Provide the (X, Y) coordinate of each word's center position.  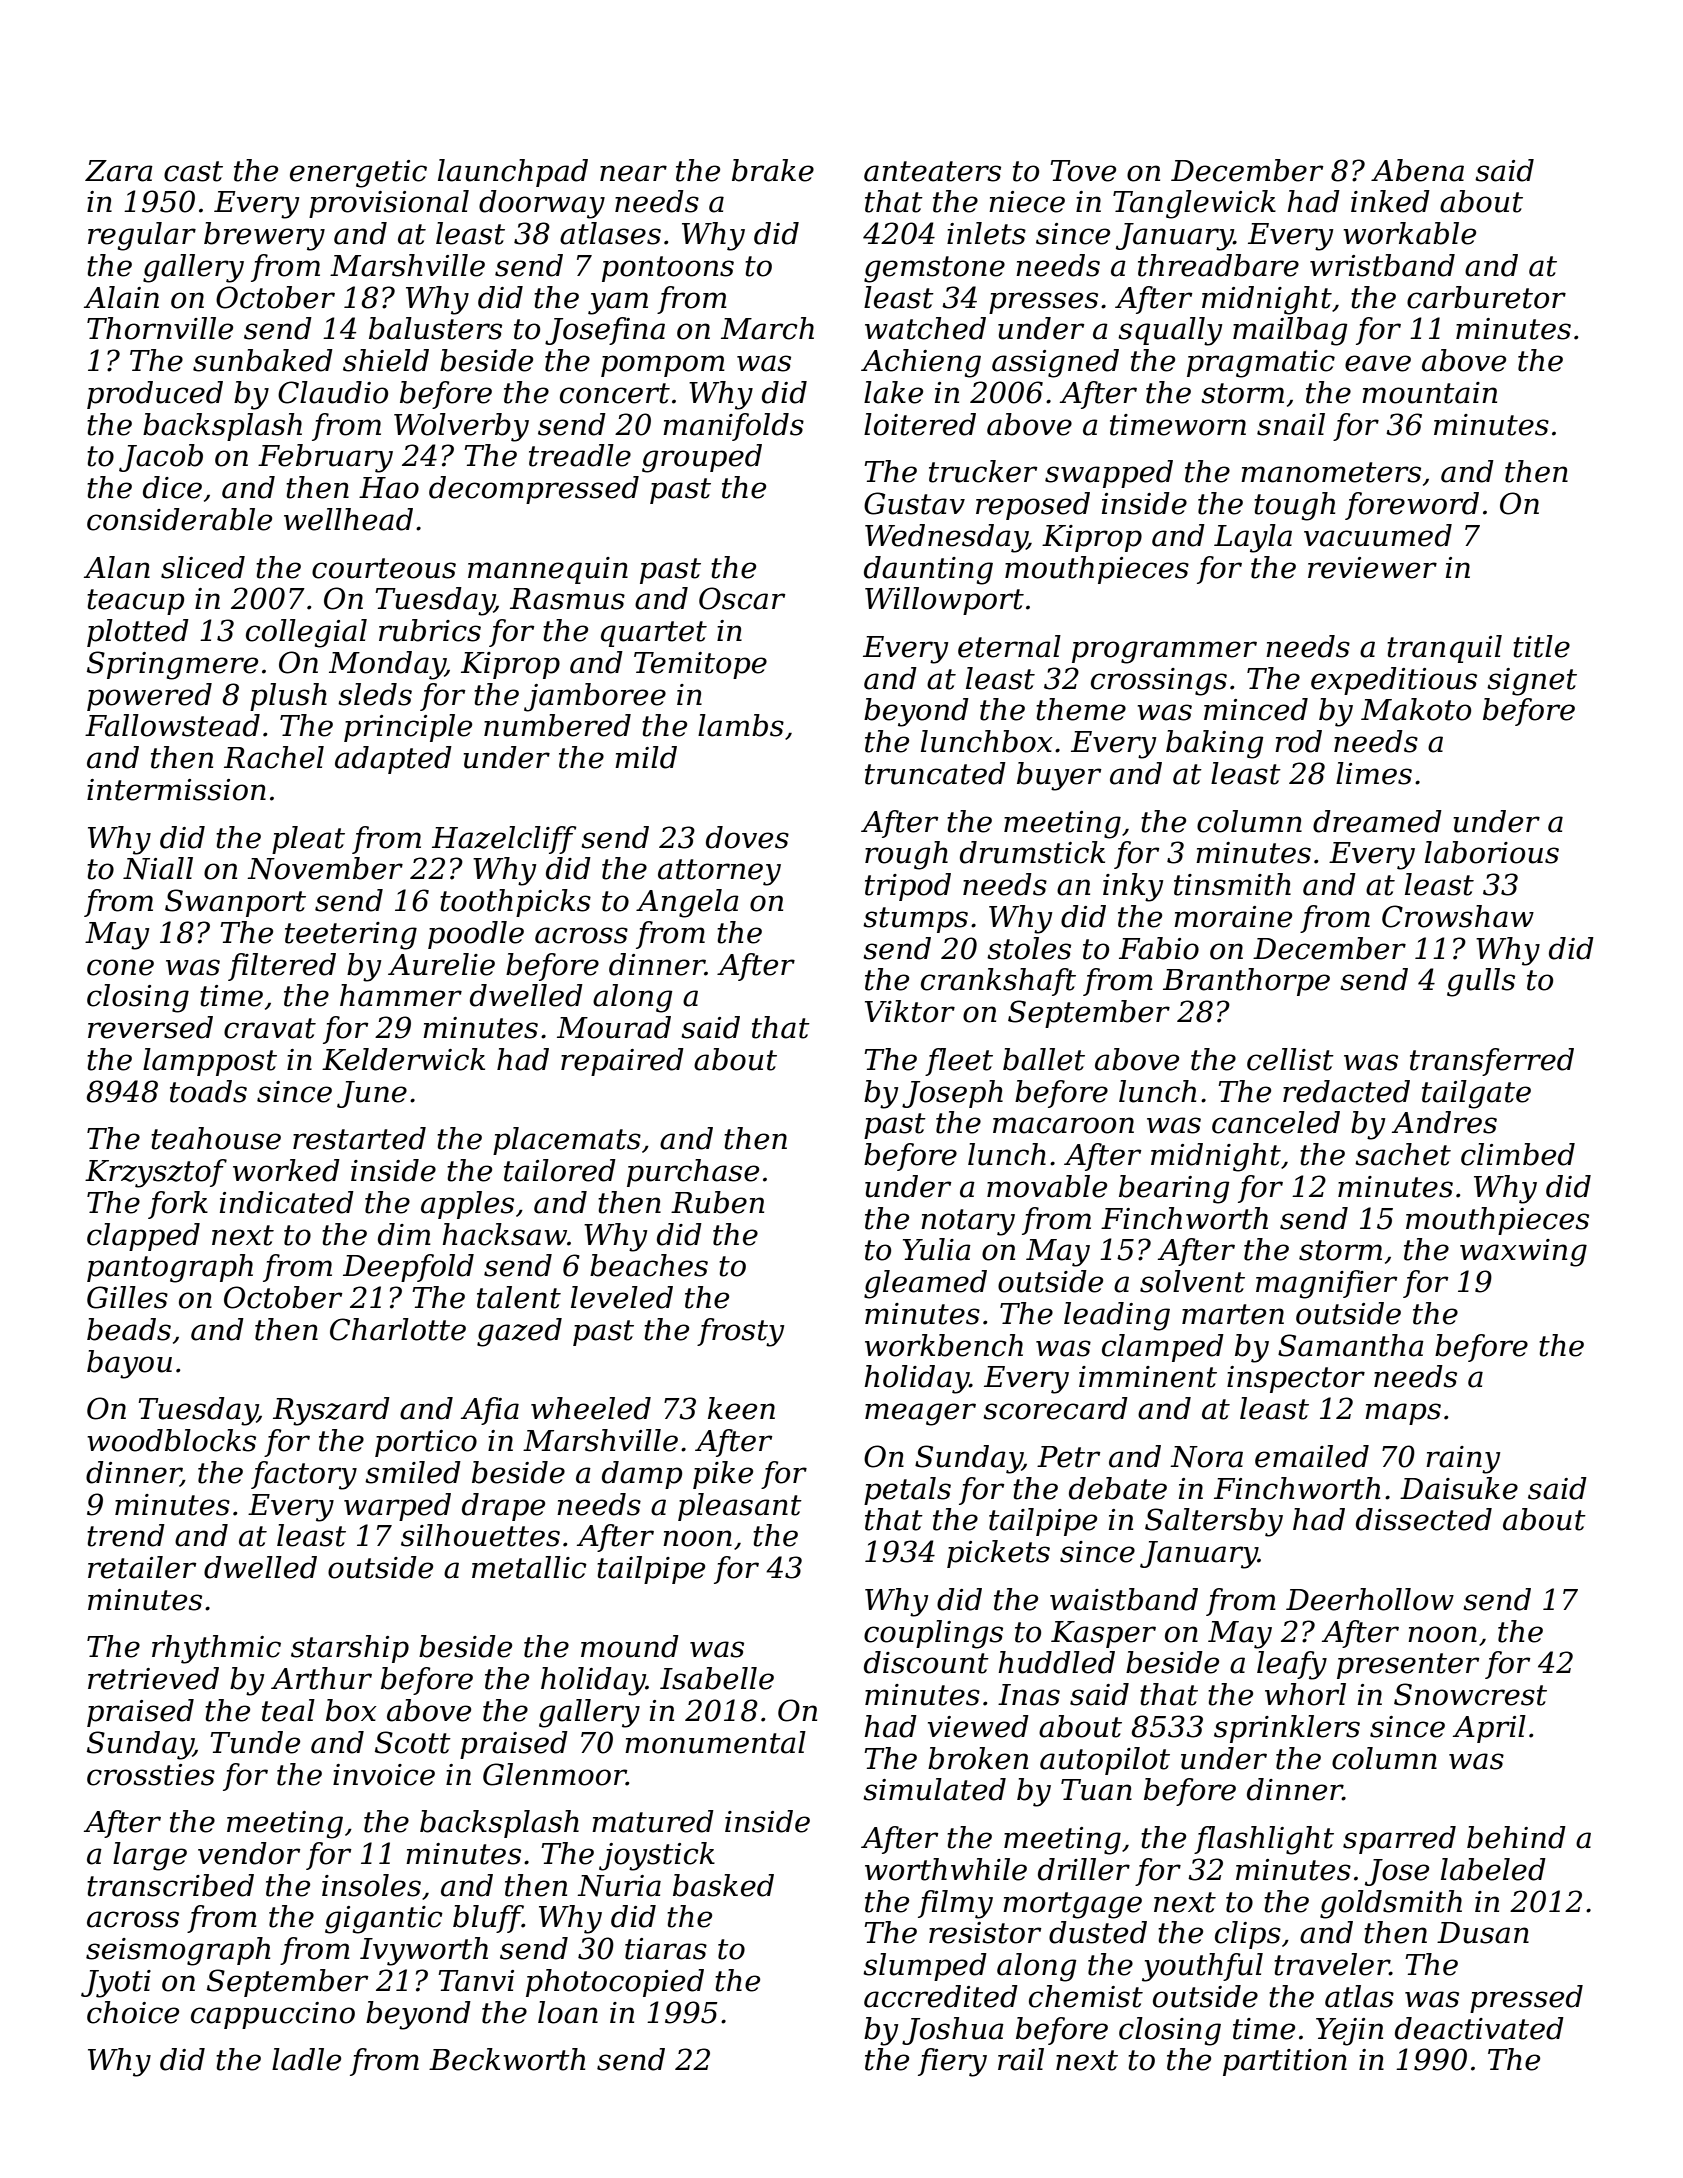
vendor (249, 1853)
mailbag (1290, 331)
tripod (908, 887)
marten (1233, 1314)
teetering (351, 936)
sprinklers (1287, 1729)
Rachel (274, 757)
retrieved (153, 1678)
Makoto (1416, 709)
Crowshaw (1458, 916)
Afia (490, 1411)
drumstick (1032, 852)
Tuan (1096, 1790)
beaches (649, 1265)
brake (773, 170)
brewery (264, 236)
